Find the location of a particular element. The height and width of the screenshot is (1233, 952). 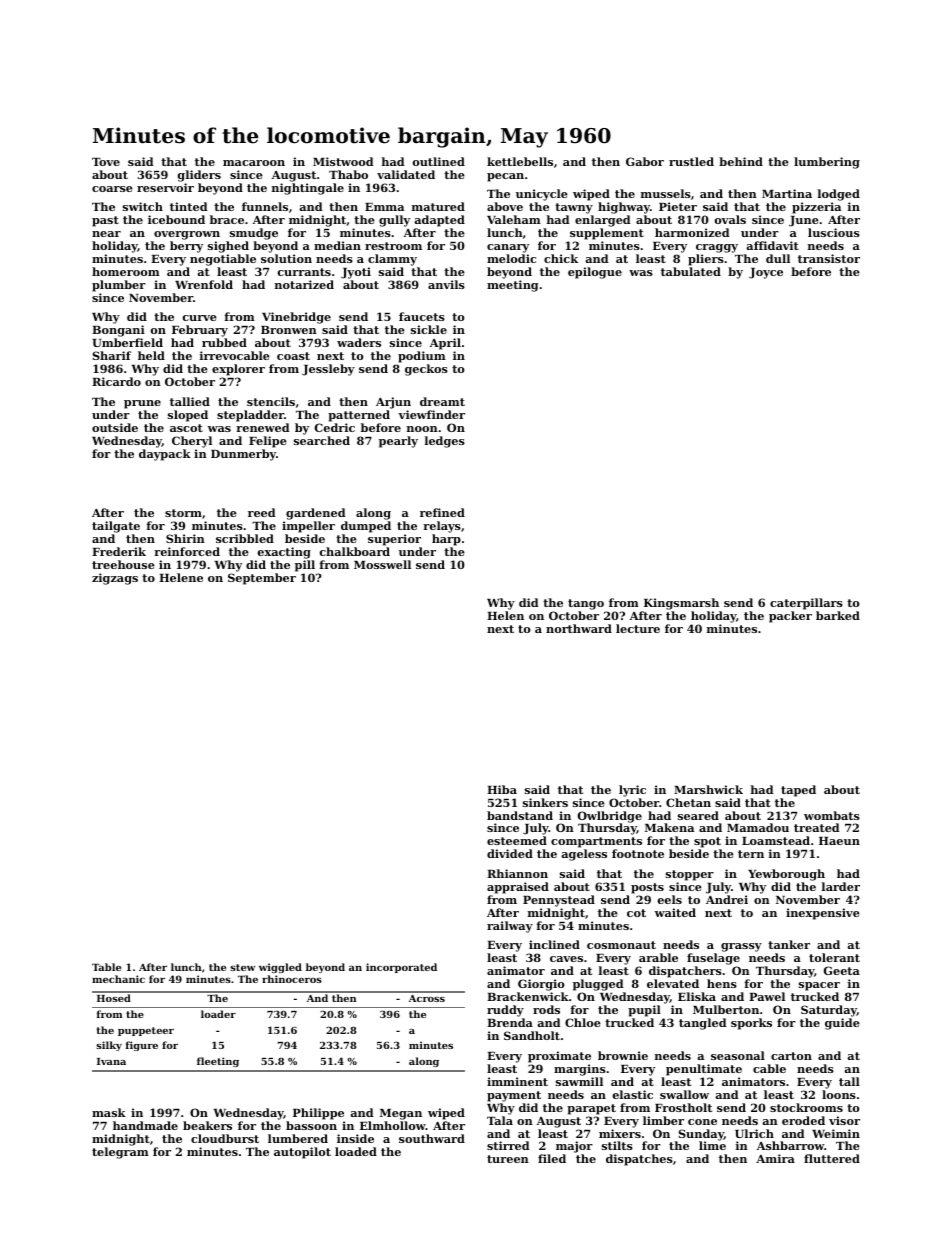

refined is located at coordinates (442, 512).
